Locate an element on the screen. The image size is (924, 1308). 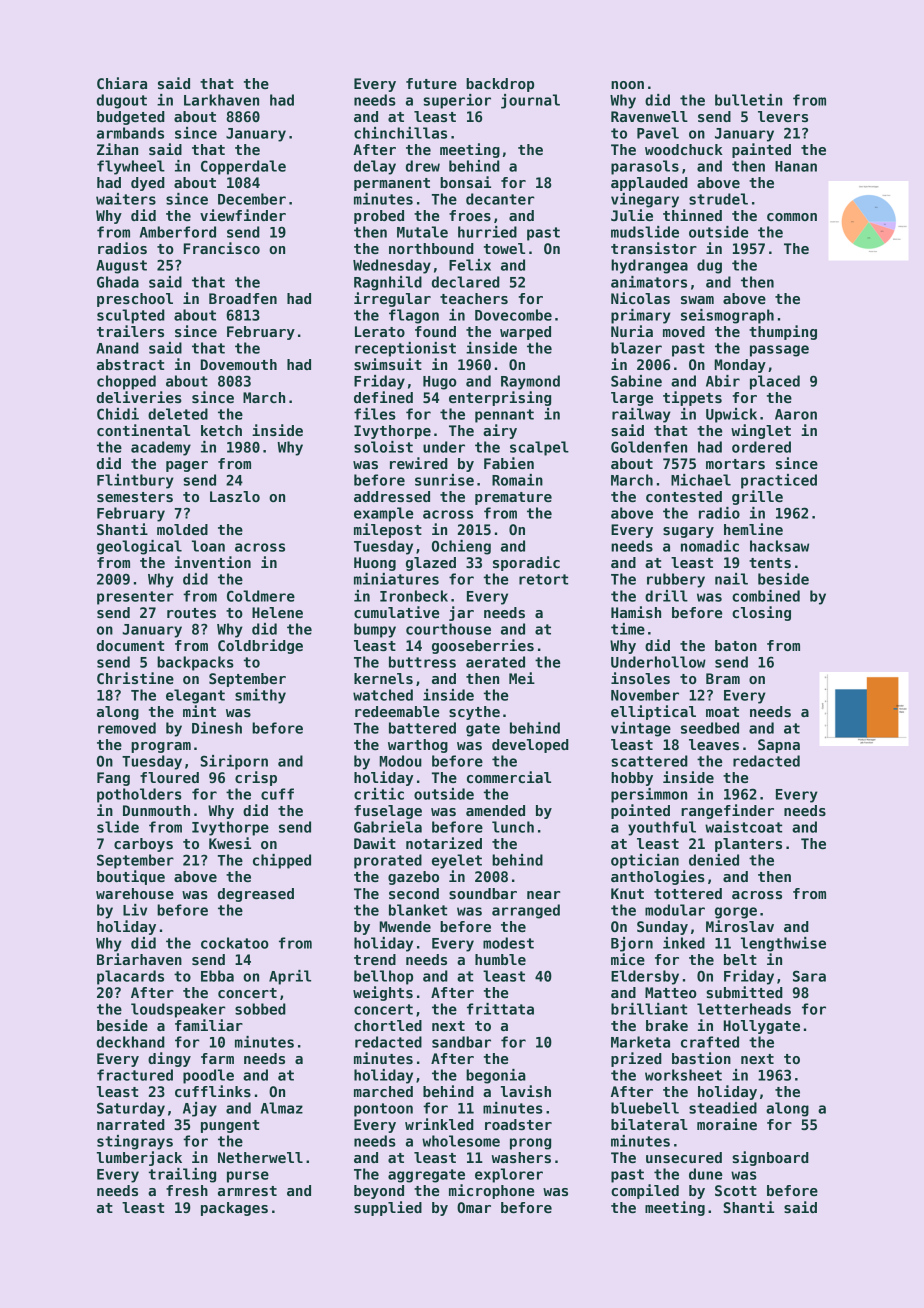
journal is located at coordinates (530, 101).
